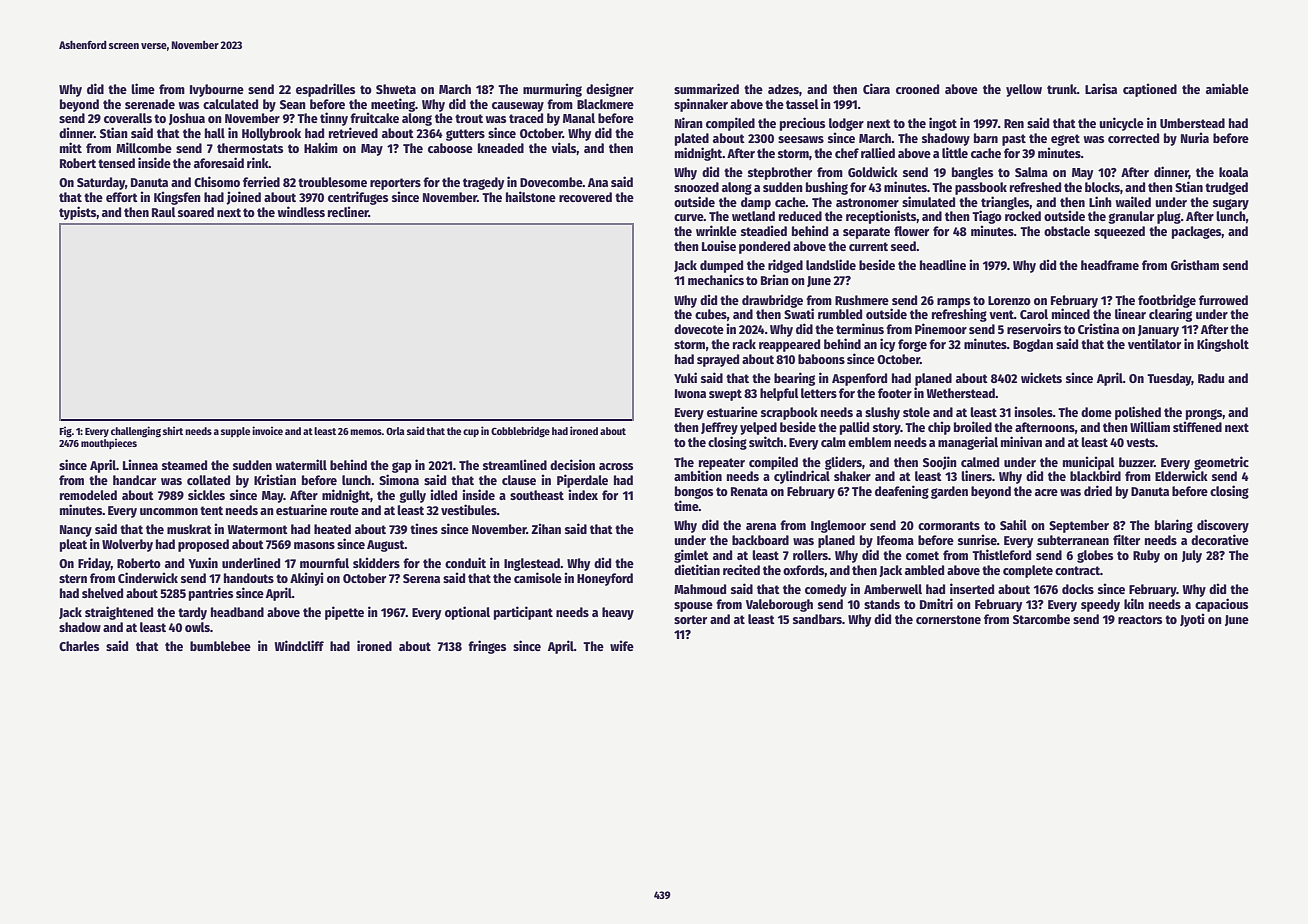  What do you see at coordinates (358, 198) in the document?
I see `centrifuges` at bounding box center [358, 198].
